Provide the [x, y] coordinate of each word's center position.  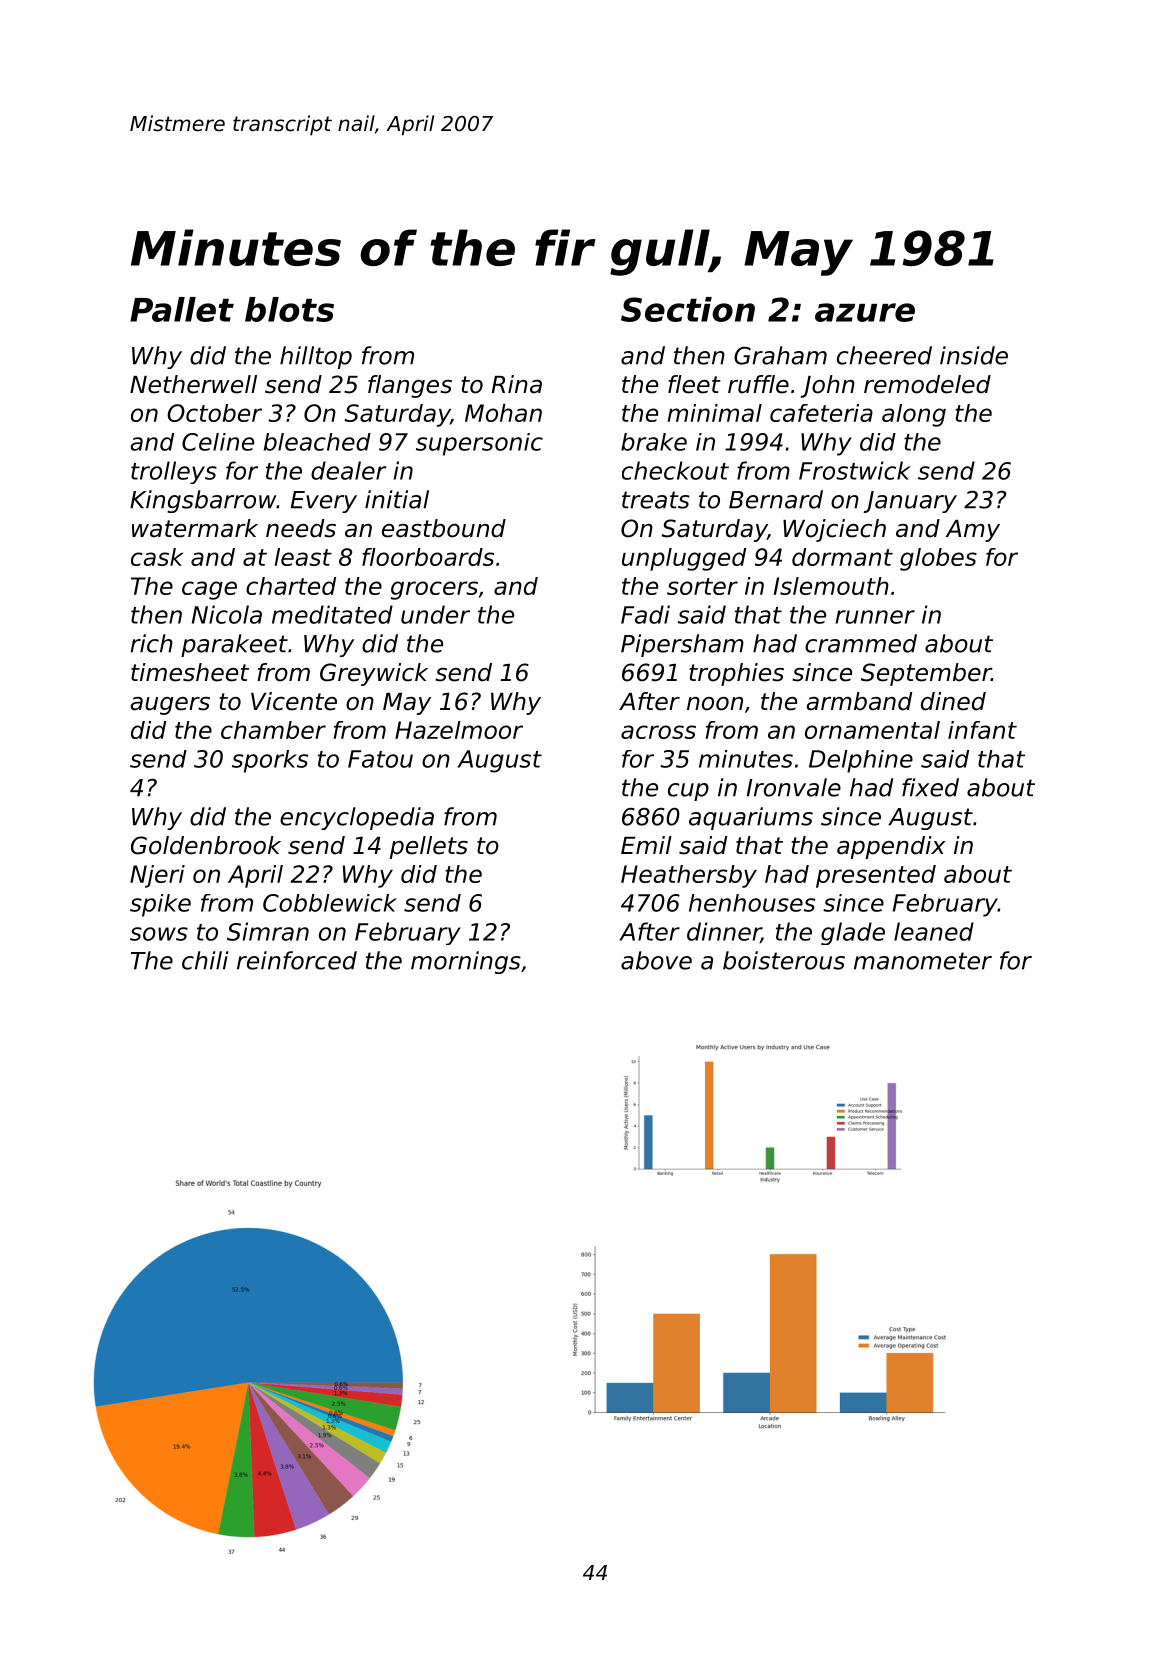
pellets [429, 847]
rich [151, 643]
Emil [646, 845]
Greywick [374, 674]
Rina [516, 384]
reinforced [297, 960]
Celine [218, 442]
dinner [724, 932]
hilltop [316, 357]
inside [974, 355]
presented [876, 876]
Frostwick [855, 470]
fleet [694, 384]
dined [953, 701]
